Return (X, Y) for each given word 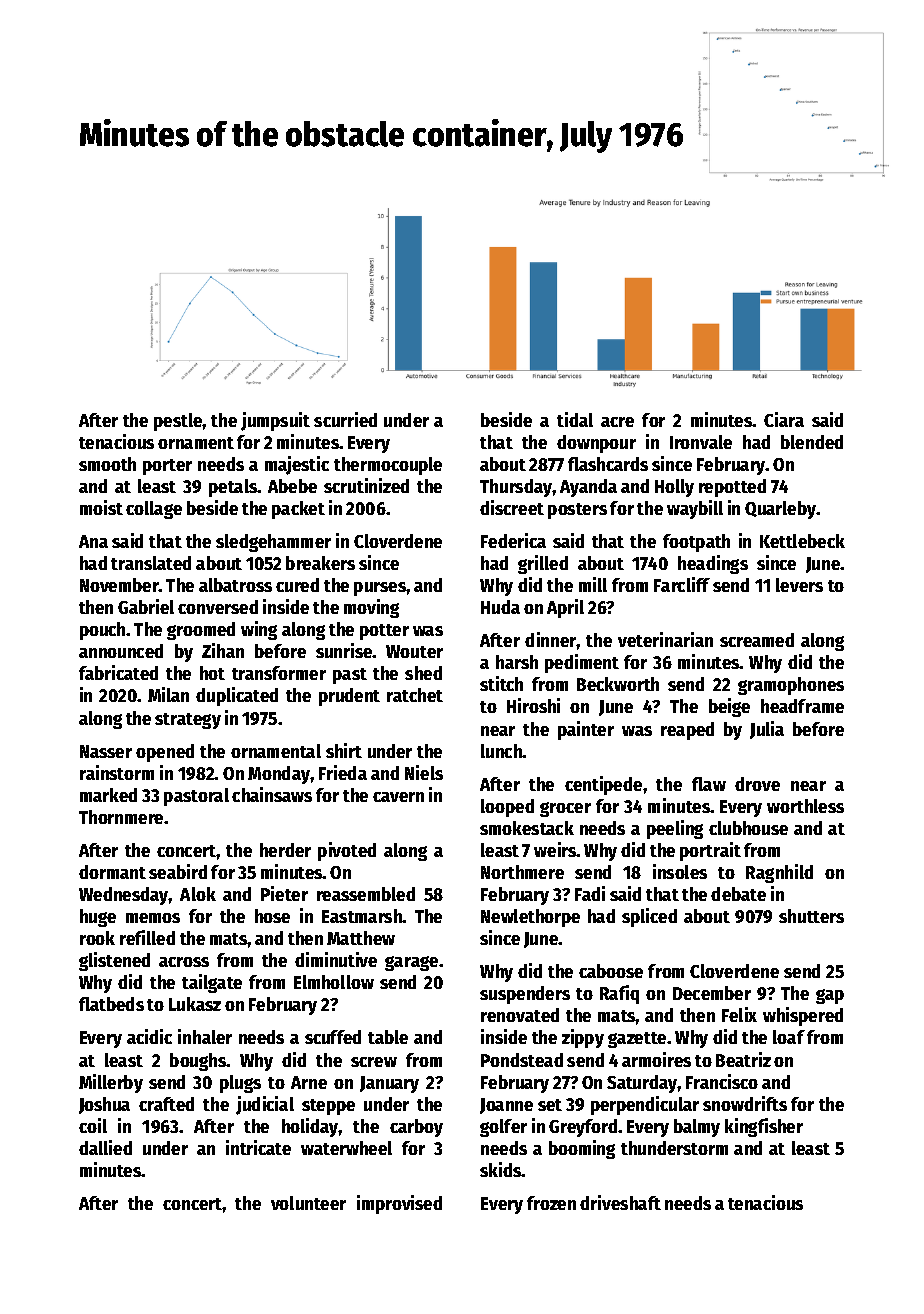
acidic (149, 1036)
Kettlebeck (802, 541)
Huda (500, 607)
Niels (424, 772)
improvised (399, 1204)
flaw (709, 784)
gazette (637, 1040)
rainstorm (117, 772)
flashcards (608, 464)
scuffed (333, 1037)
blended (812, 442)
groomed (201, 631)
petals (233, 488)
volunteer (308, 1203)
